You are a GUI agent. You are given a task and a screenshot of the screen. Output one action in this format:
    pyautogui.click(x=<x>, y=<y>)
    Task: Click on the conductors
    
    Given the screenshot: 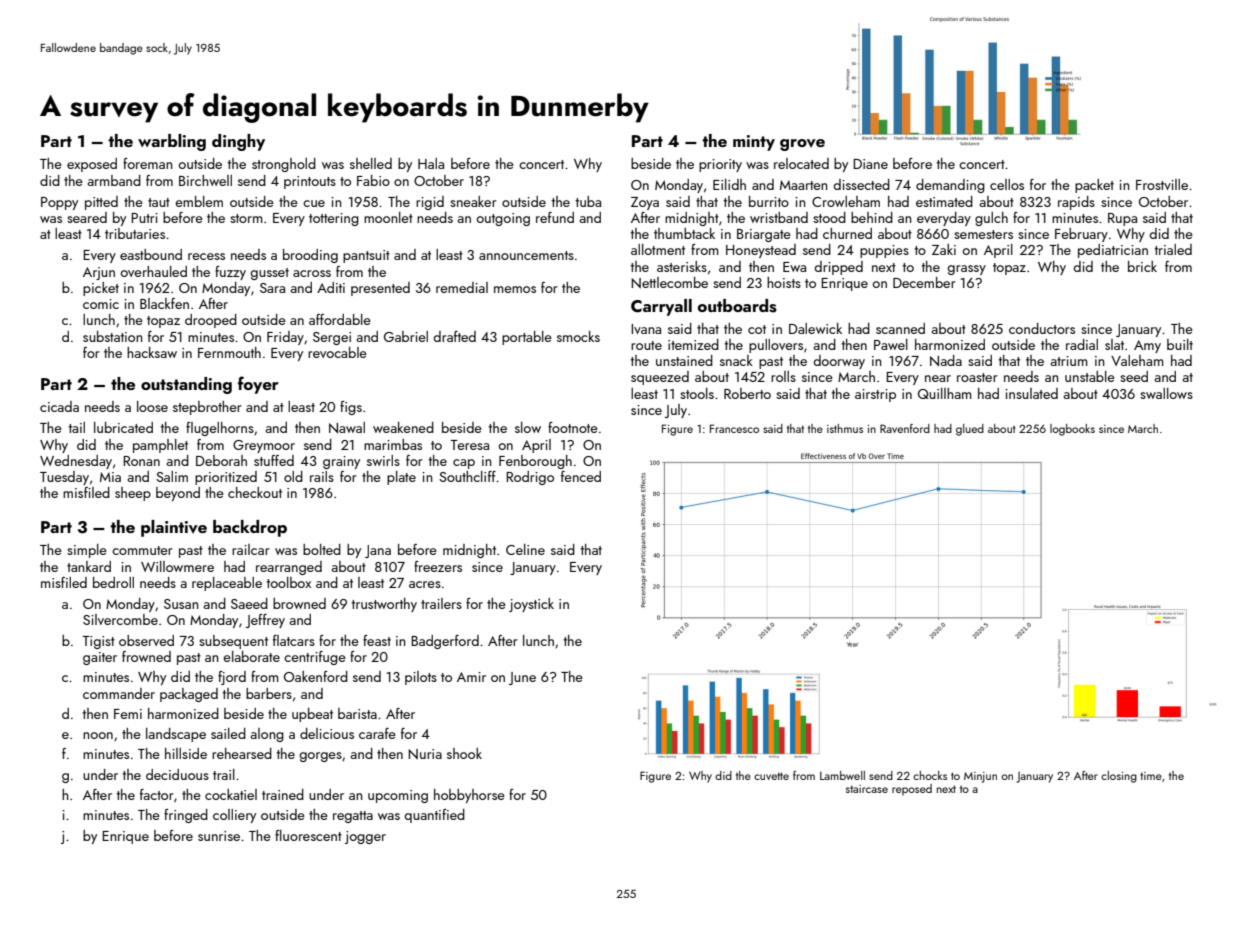 What is the action you would take?
    pyautogui.click(x=1042, y=328)
